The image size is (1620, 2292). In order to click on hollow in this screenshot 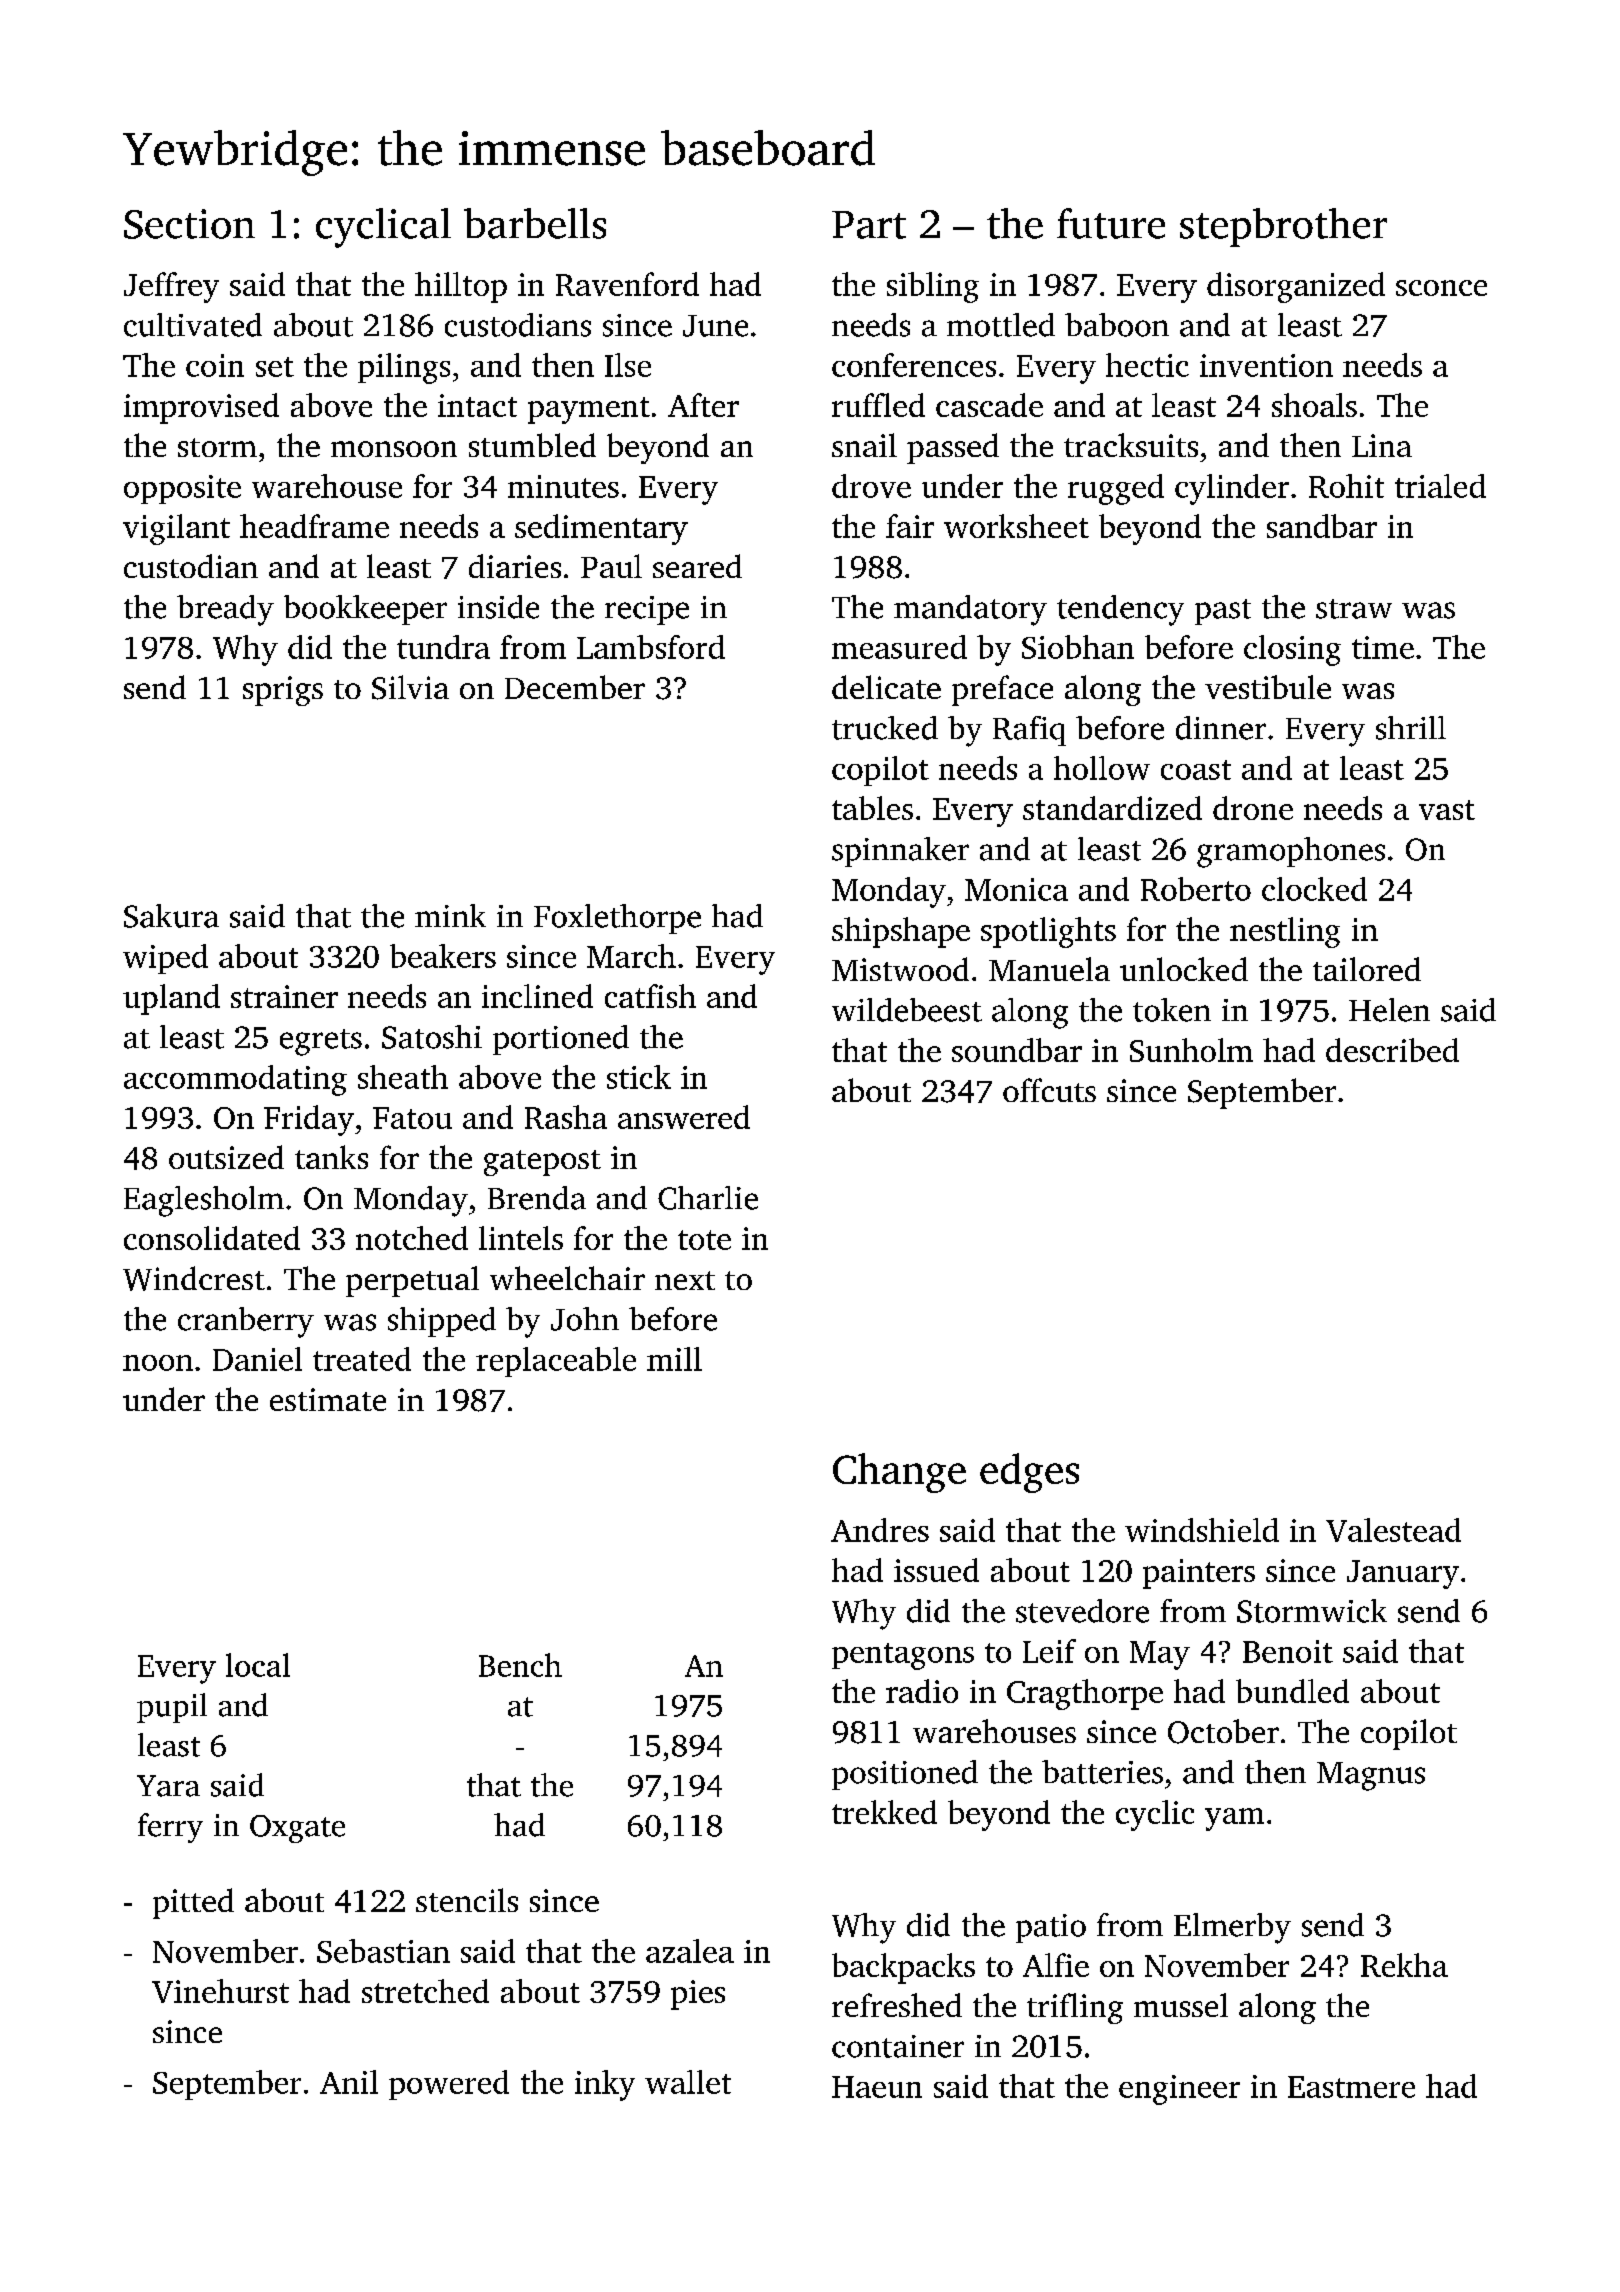, I will do `click(1102, 768)`.
